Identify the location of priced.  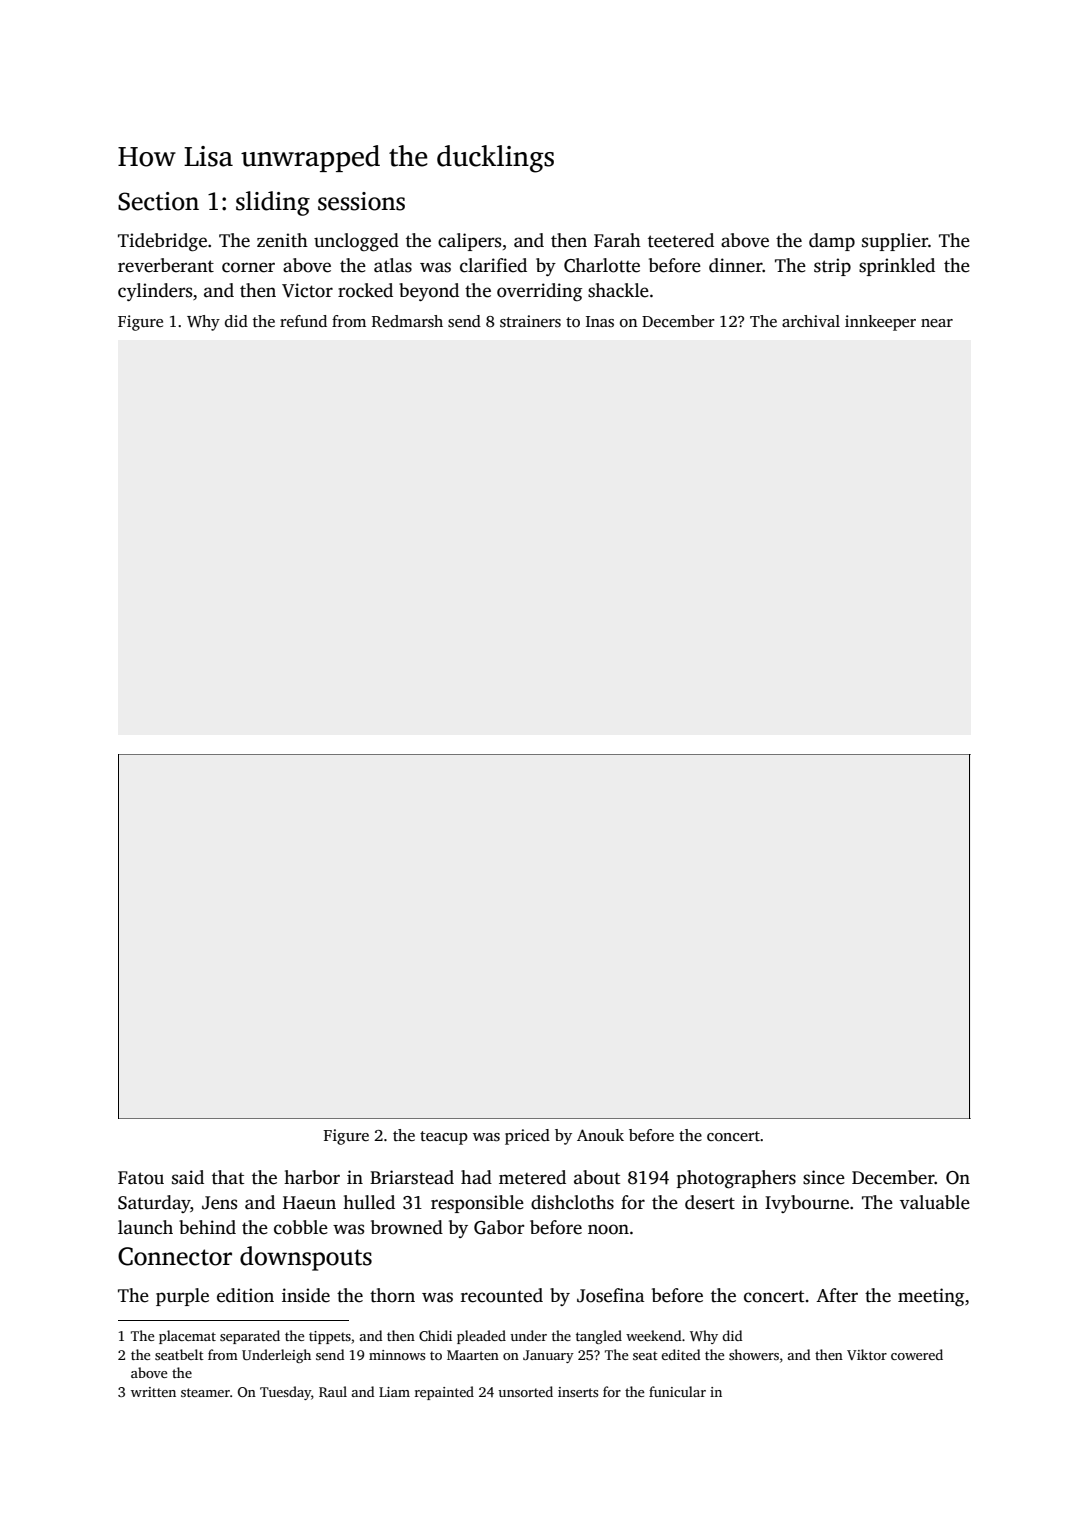
(527, 1137).
